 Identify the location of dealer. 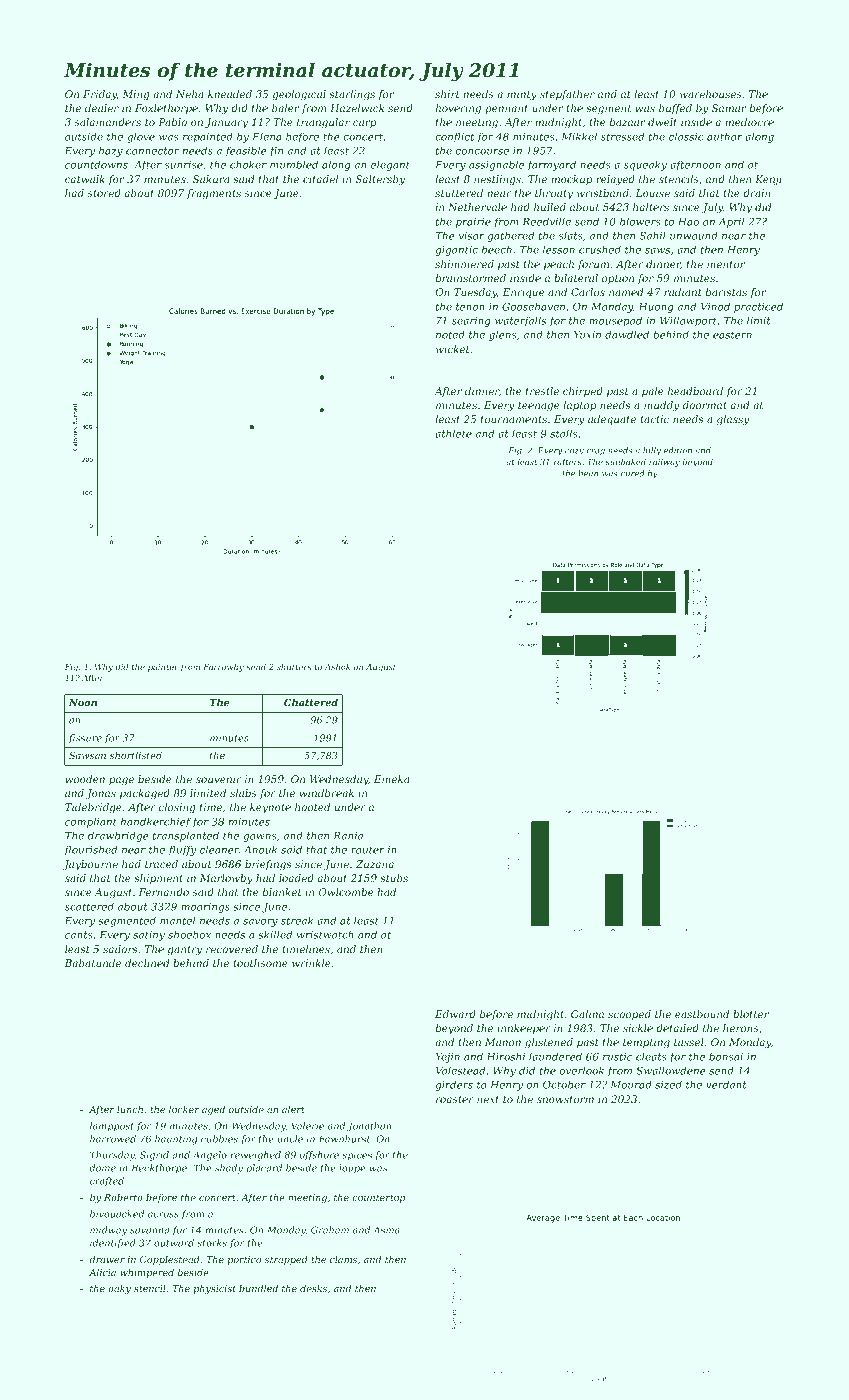
(102, 108).
